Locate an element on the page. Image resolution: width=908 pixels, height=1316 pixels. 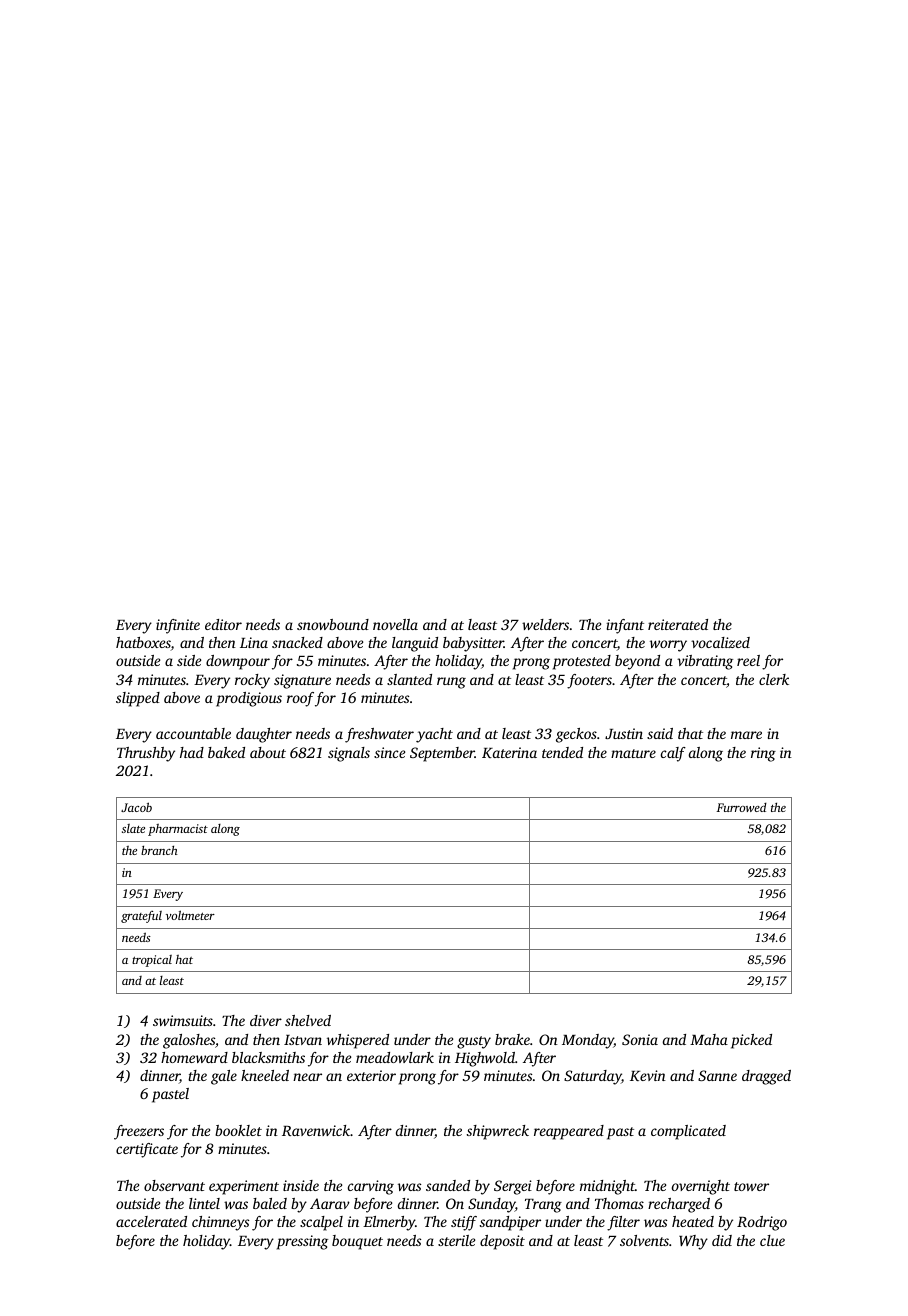
snowbound is located at coordinates (333, 624).
